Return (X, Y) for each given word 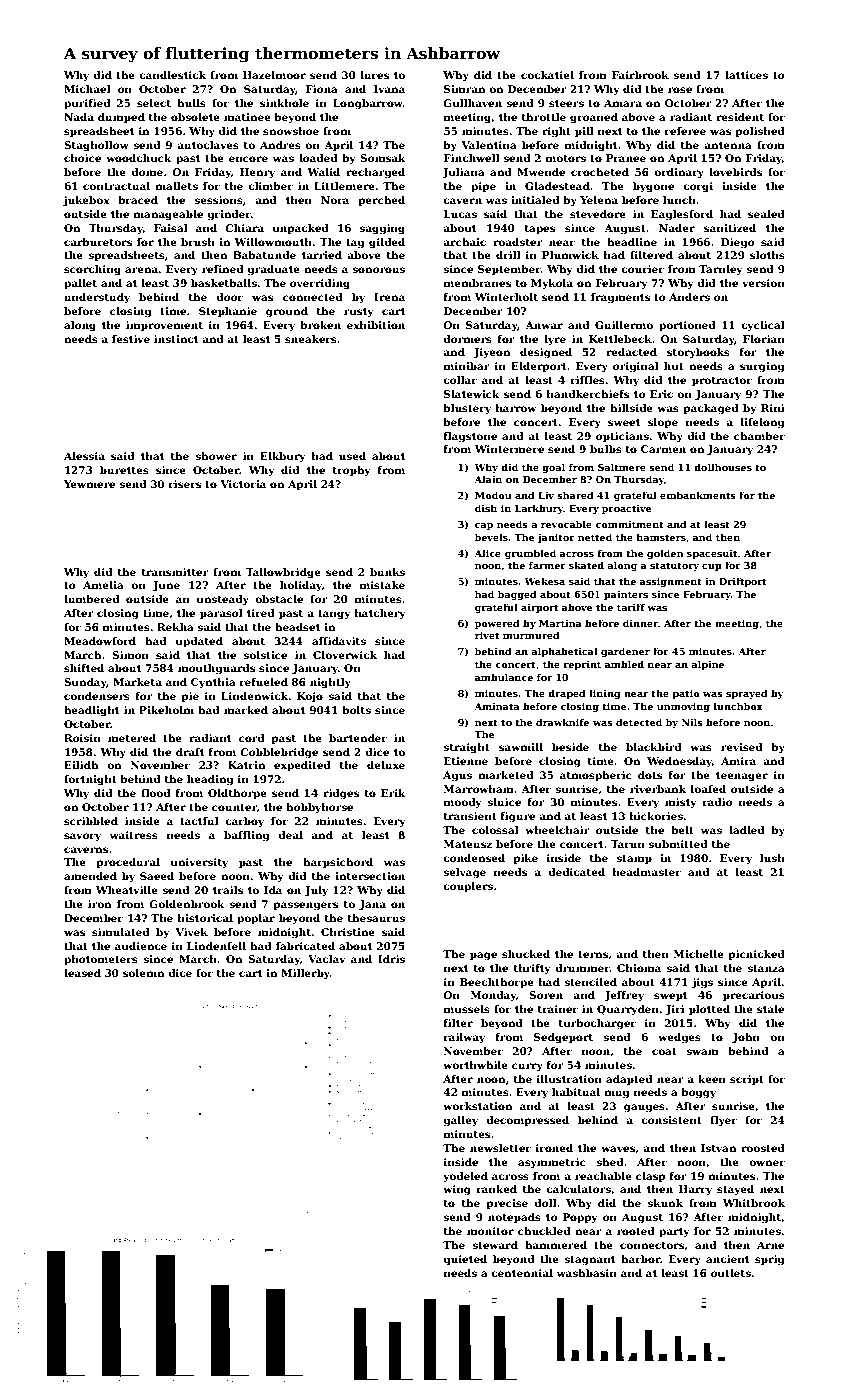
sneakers (311, 339)
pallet (80, 284)
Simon (130, 655)
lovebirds (735, 172)
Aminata (496, 706)
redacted (631, 352)
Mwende (541, 172)
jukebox (86, 201)
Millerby (305, 974)
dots (650, 775)
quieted (465, 1260)
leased (82, 973)
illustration (569, 1079)
